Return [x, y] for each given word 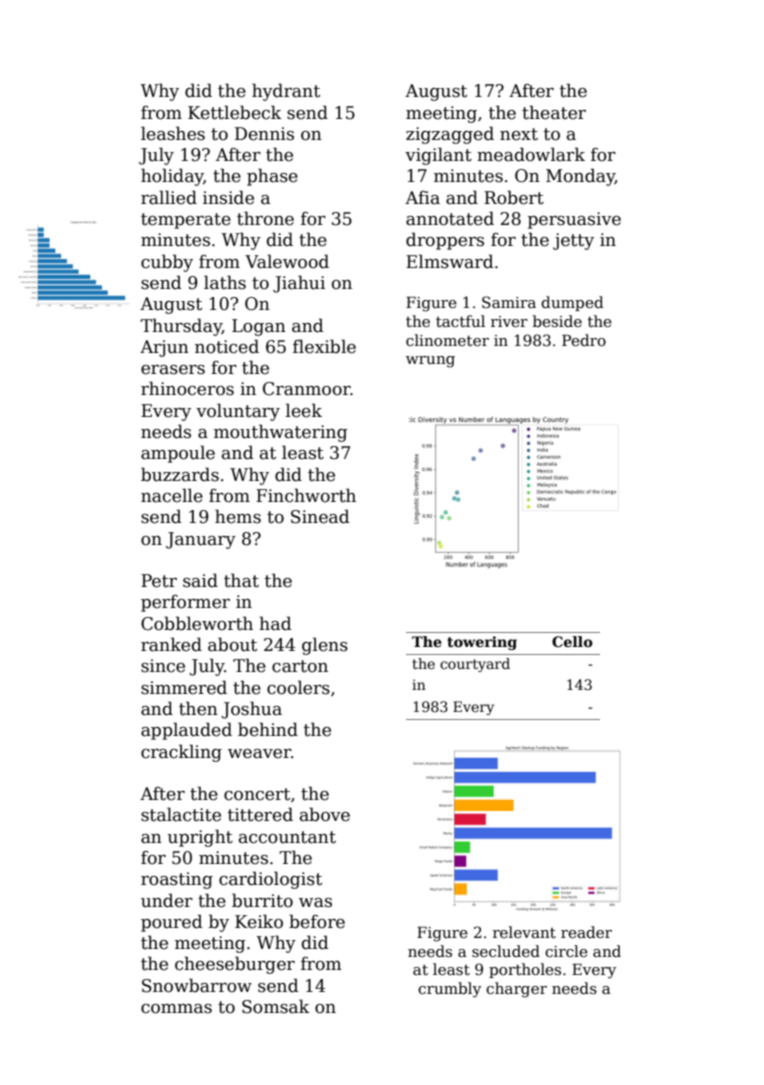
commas [176, 1009]
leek [304, 410]
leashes [173, 133]
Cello [572, 641]
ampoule [178, 454]
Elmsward [450, 261]
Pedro [584, 340]
